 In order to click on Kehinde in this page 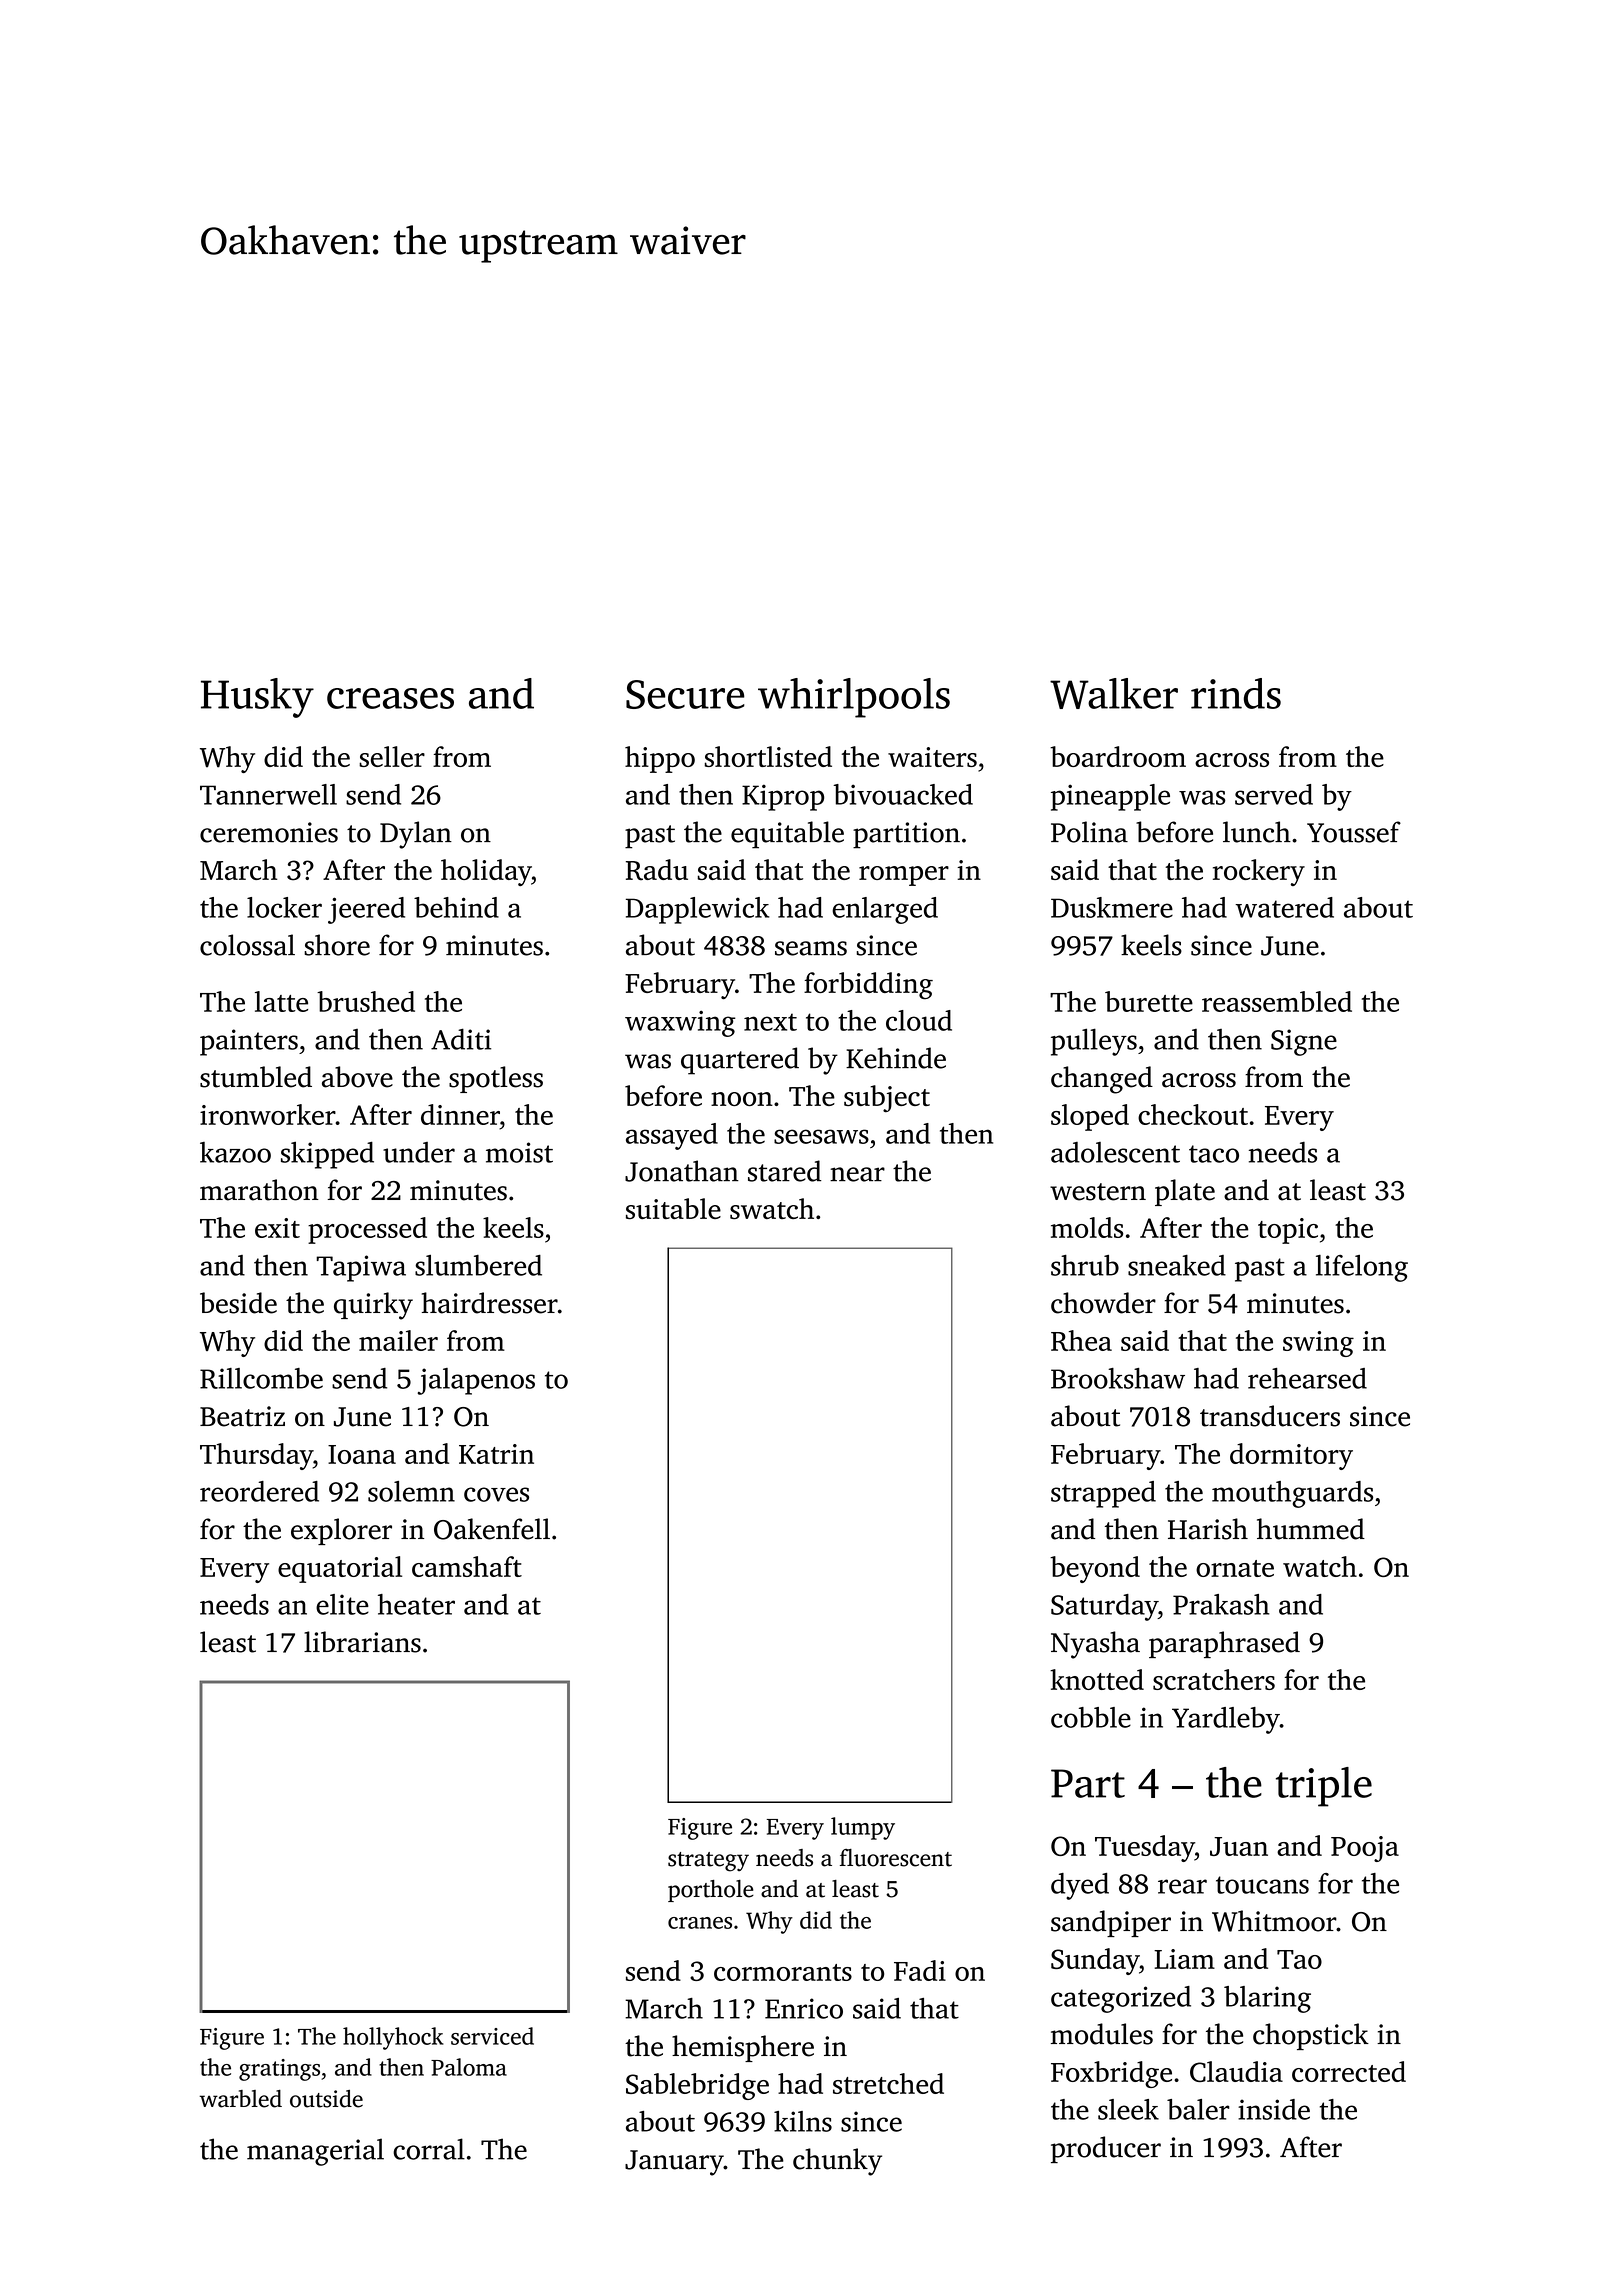, I will do `click(896, 1058)`.
